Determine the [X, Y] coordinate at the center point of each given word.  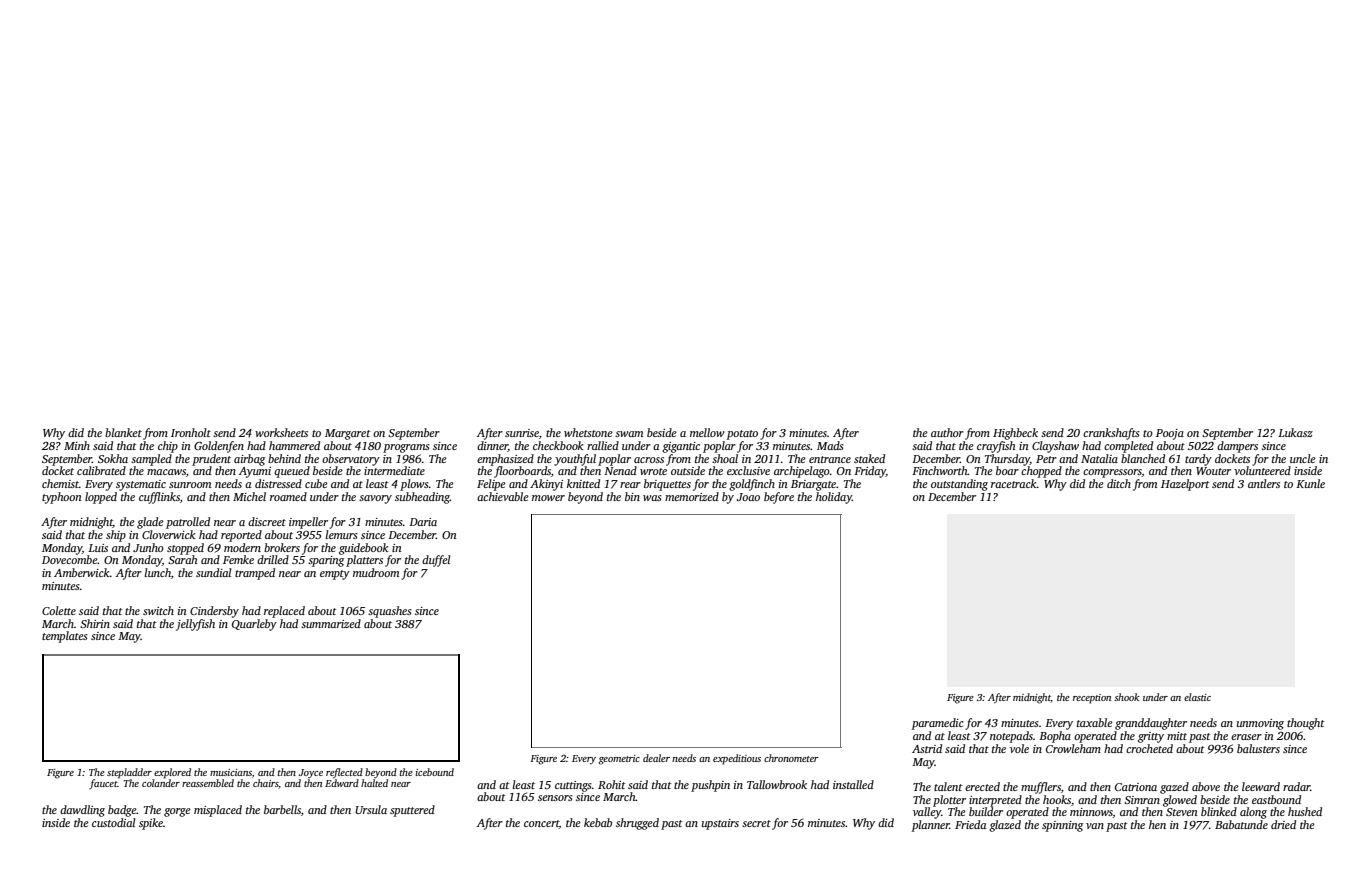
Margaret [348, 434]
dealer [656, 758]
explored [172, 773]
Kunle [1310, 483]
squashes [390, 612]
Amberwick [82, 572]
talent [948, 786]
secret [756, 823]
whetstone [588, 432]
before [779, 498]
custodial [114, 822]
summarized [331, 623]
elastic [1197, 697]
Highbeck [1015, 434]
